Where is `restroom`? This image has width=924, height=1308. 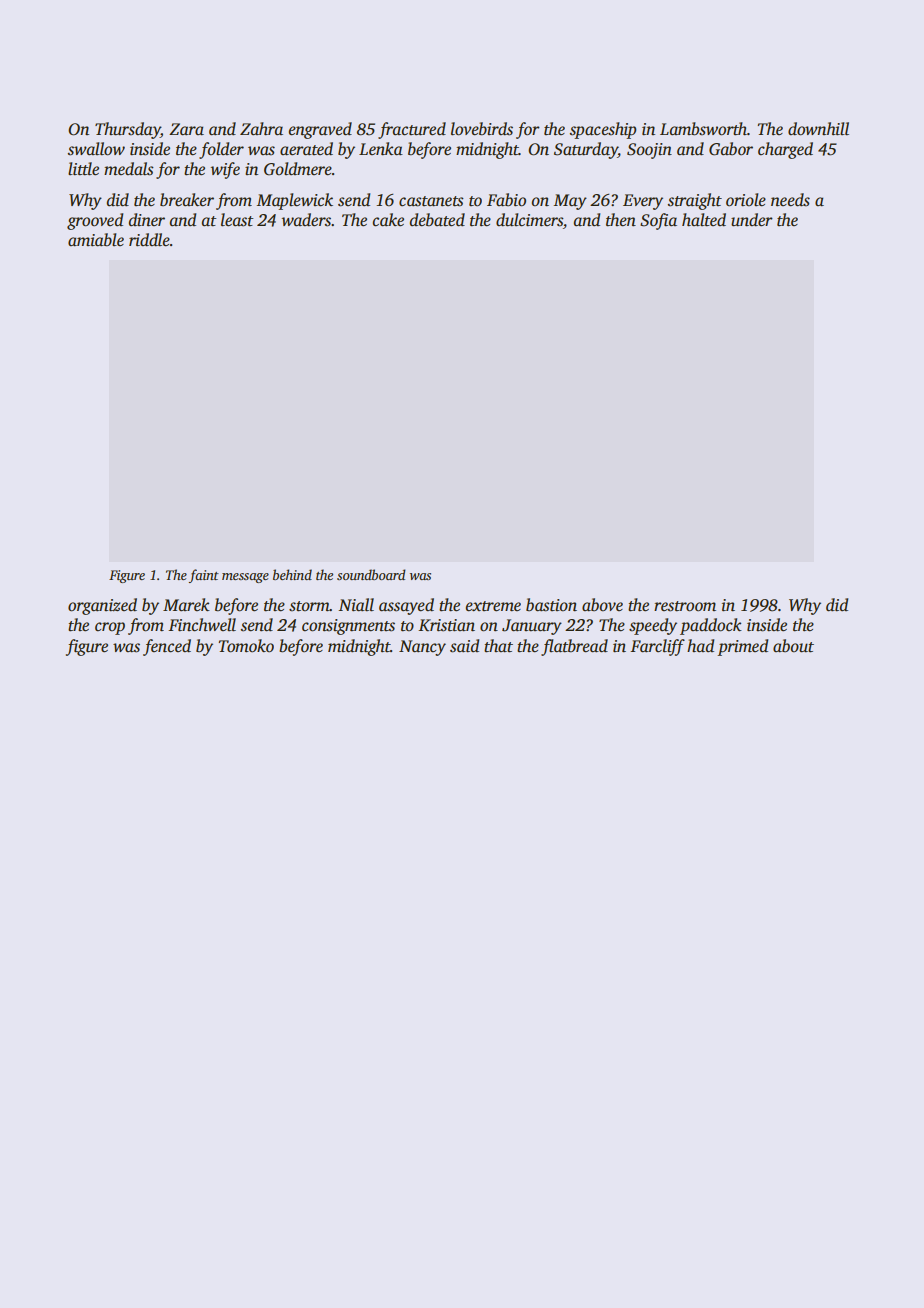 restroom is located at coordinates (685, 606).
